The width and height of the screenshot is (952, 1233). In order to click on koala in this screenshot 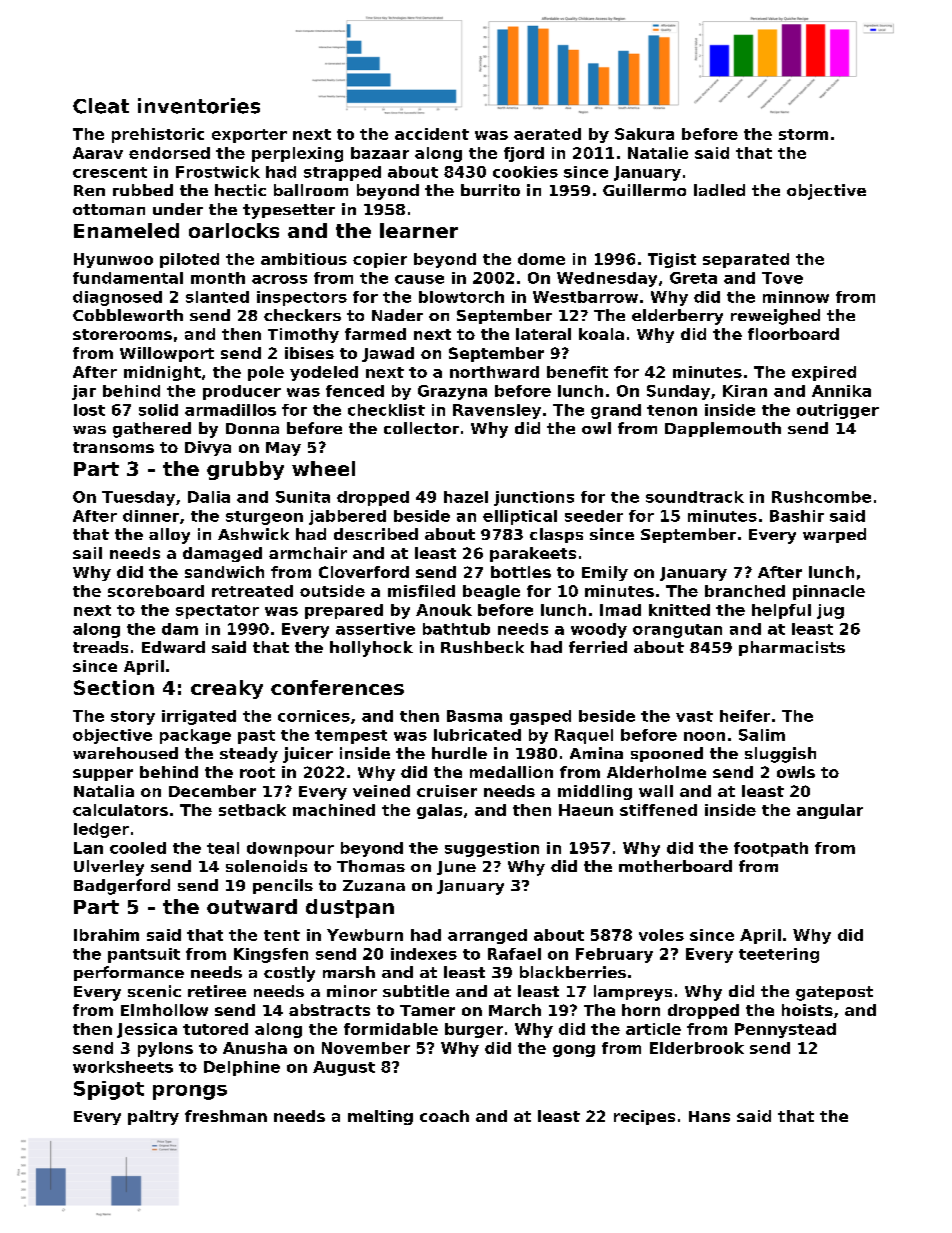, I will do `click(601, 334)`.
